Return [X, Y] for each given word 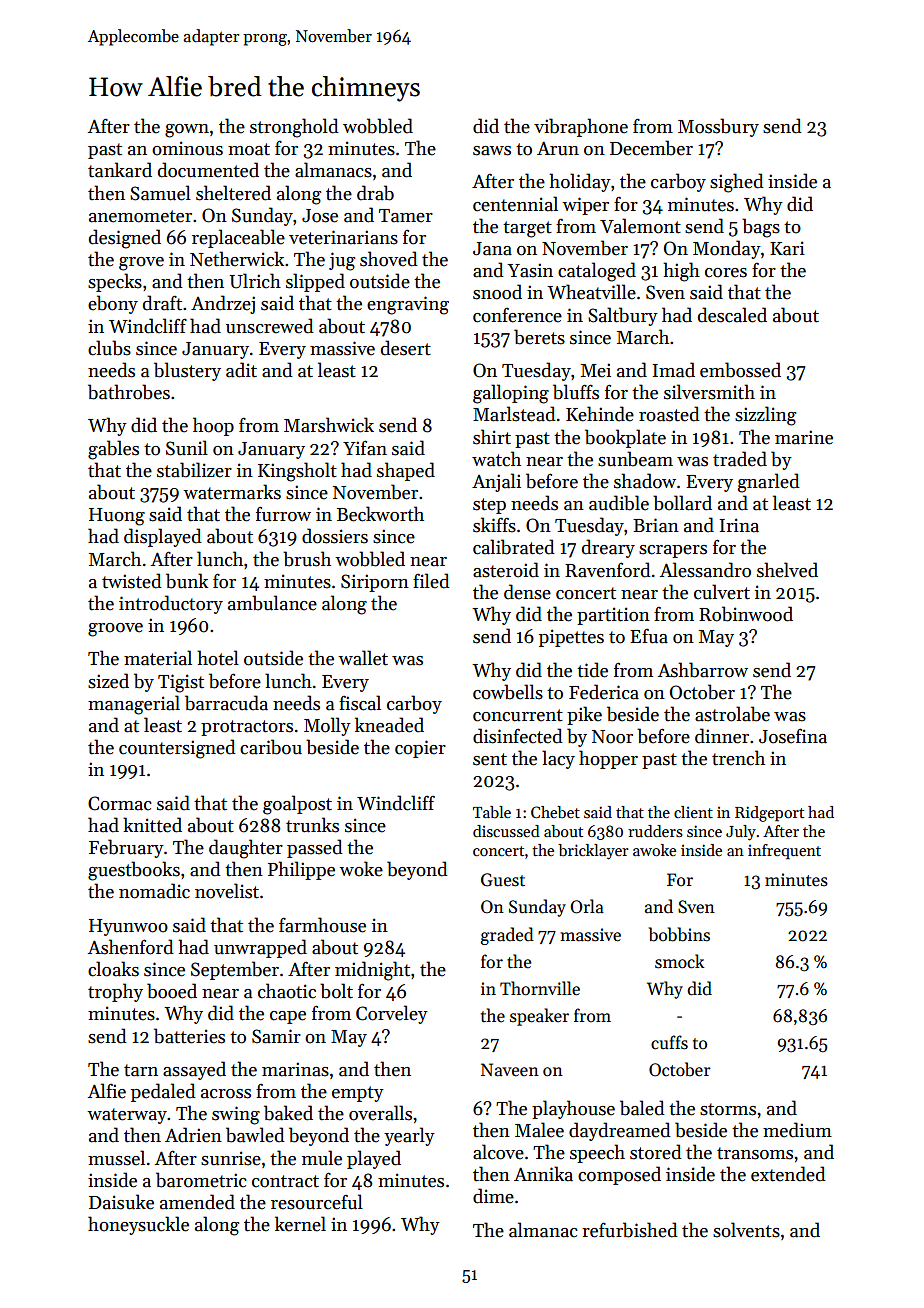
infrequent [784, 852]
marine [804, 437]
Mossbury [718, 127]
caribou [271, 747]
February [126, 848]
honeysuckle [138, 1225]
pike [584, 715]
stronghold [294, 128]
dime [493, 1196]
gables [113, 450]
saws [492, 151]
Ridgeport [769, 814]
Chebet [555, 812]
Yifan [365, 448]
